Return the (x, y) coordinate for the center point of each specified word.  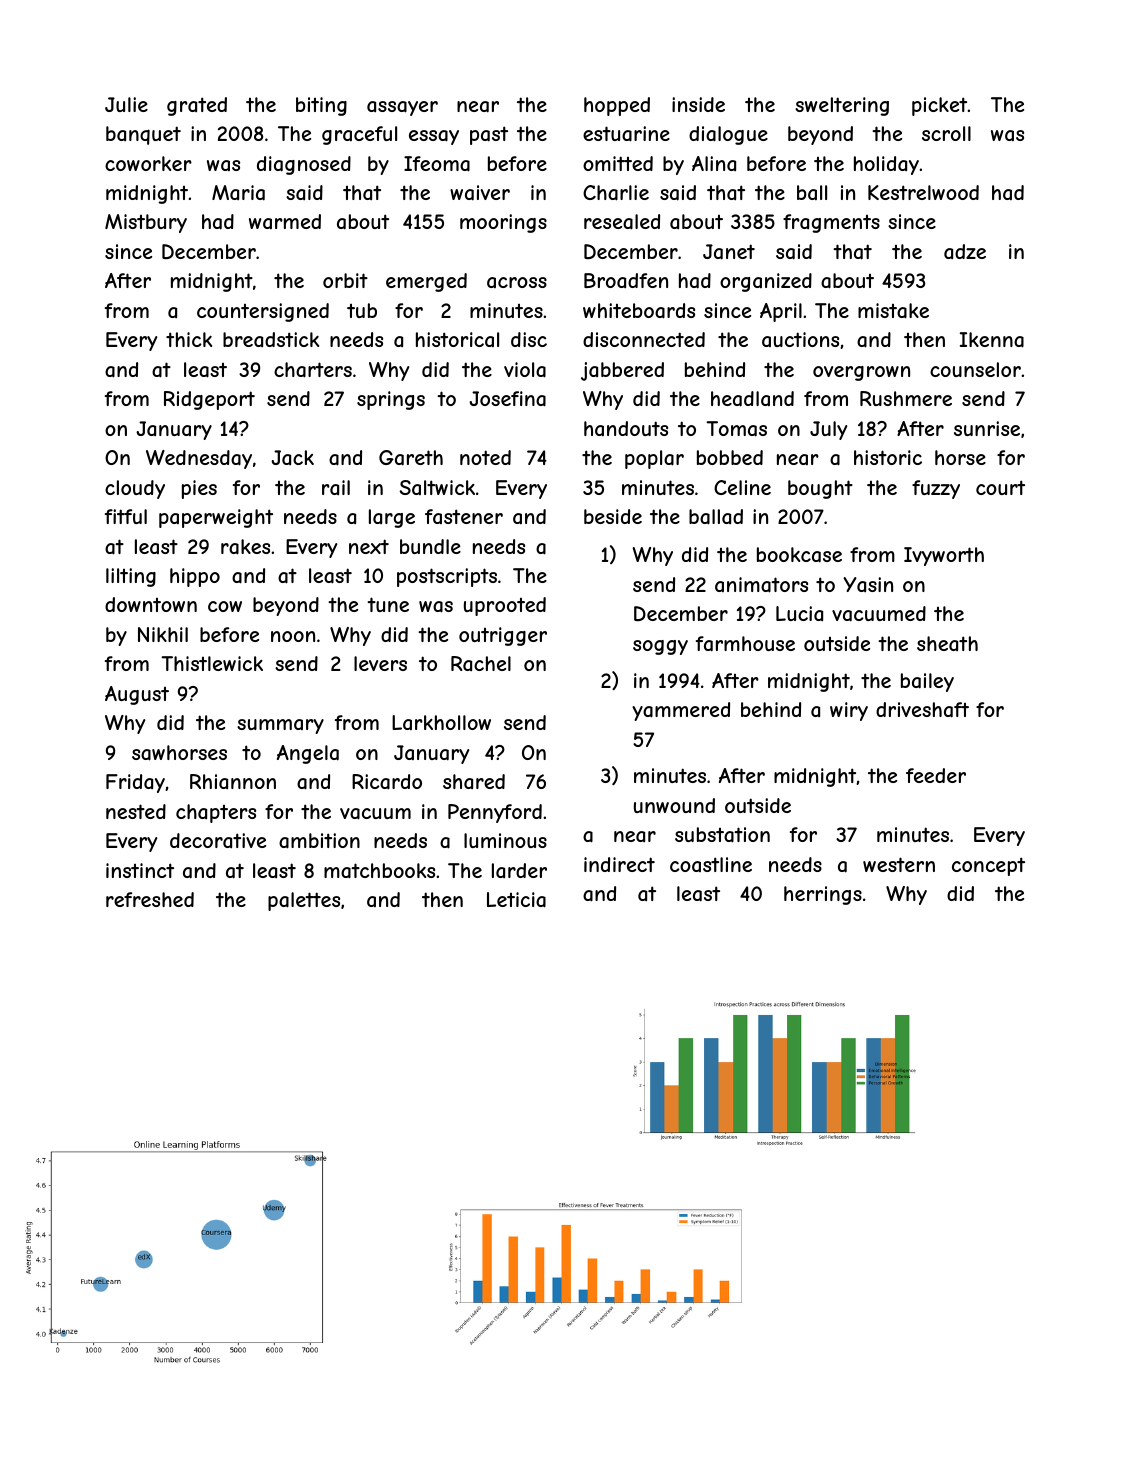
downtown (151, 604)
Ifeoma (437, 164)
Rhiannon (233, 781)
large (392, 518)
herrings (823, 895)
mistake (893, 311)
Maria (238, 193)
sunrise (987, 428)
